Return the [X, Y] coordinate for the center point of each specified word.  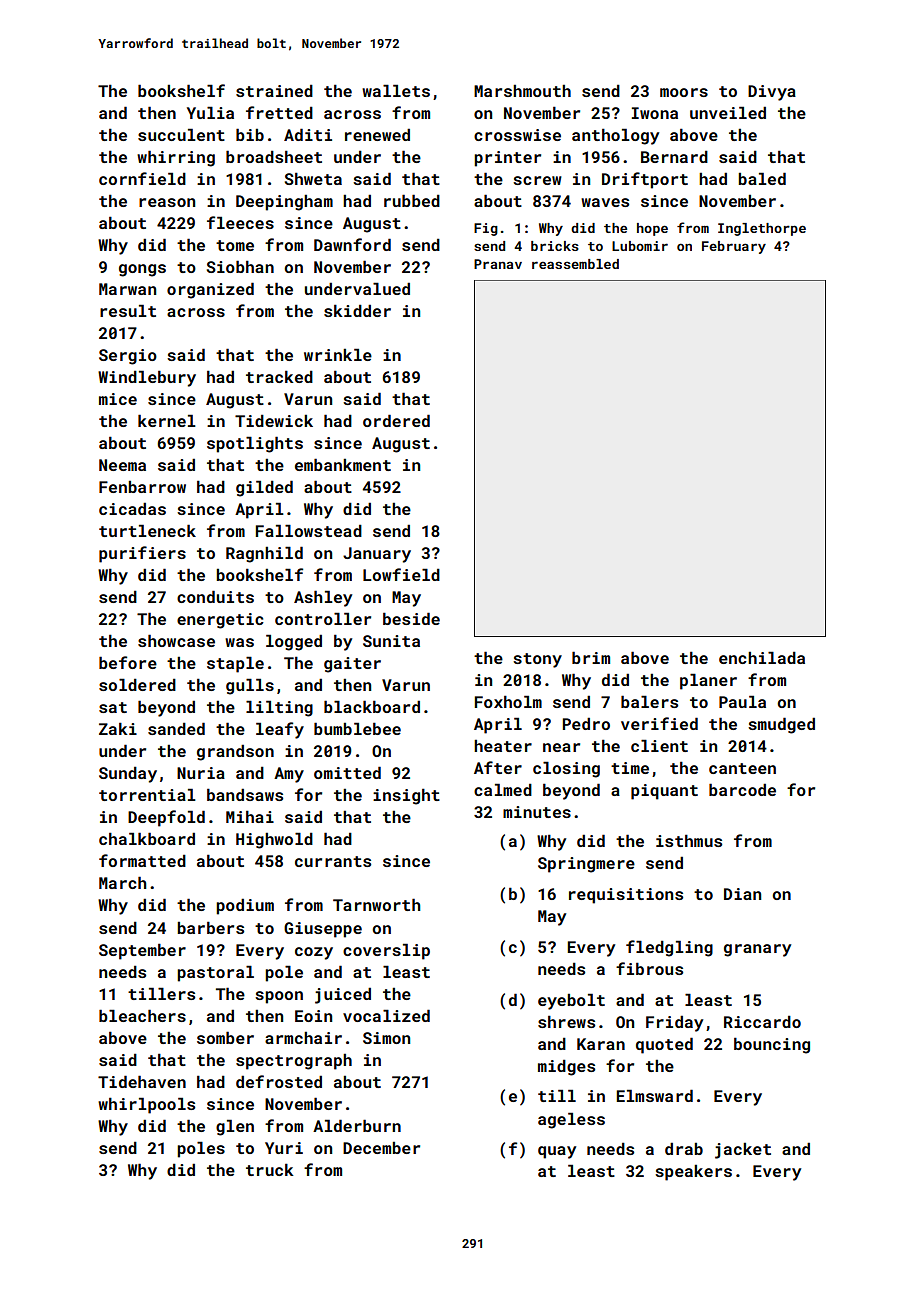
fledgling [669, 948]
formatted [142, 860]
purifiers [142, 554]
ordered [396, 420]
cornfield [142, 178]
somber [225, 1037]
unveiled [728, 112]
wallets [396, 90]
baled [762, 178]
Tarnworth [376, 904]
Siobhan [240, 266]
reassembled [575, 264]
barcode [742, 789]
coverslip [386, 951]
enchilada [762, 657]
